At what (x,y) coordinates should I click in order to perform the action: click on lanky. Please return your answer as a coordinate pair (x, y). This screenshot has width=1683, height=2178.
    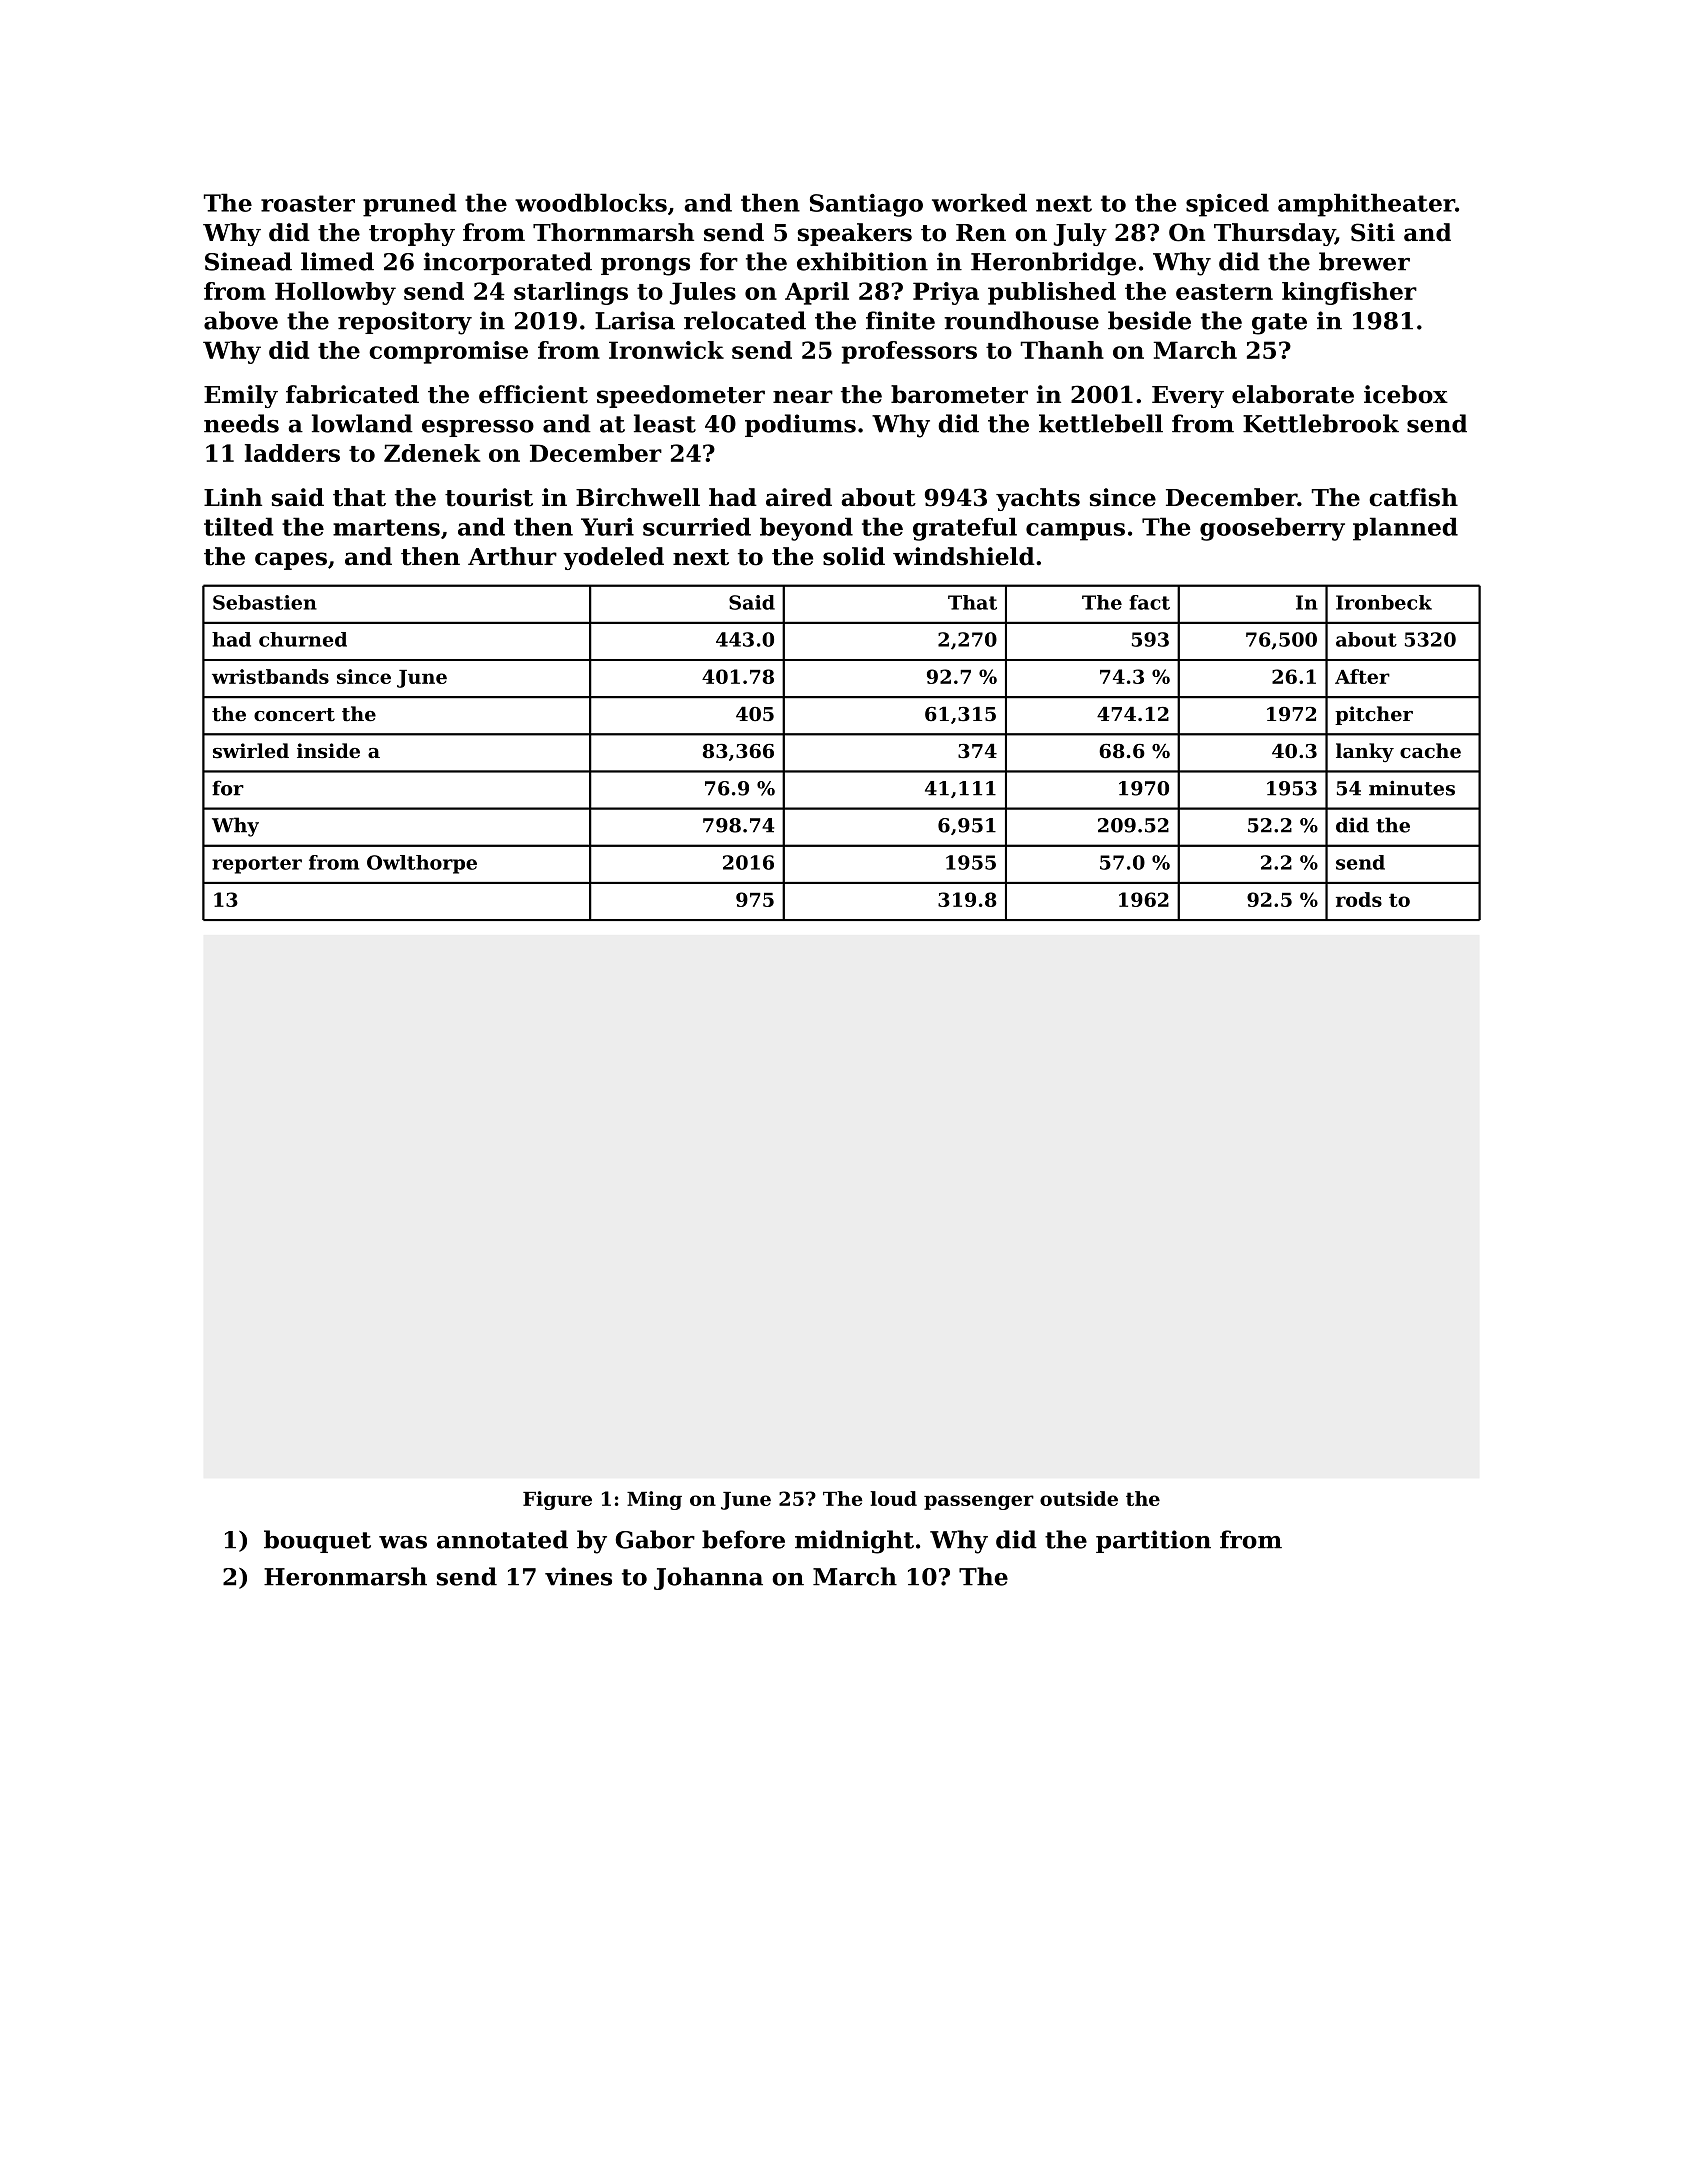
    Looking at the image, I should click on (1365, 752).
